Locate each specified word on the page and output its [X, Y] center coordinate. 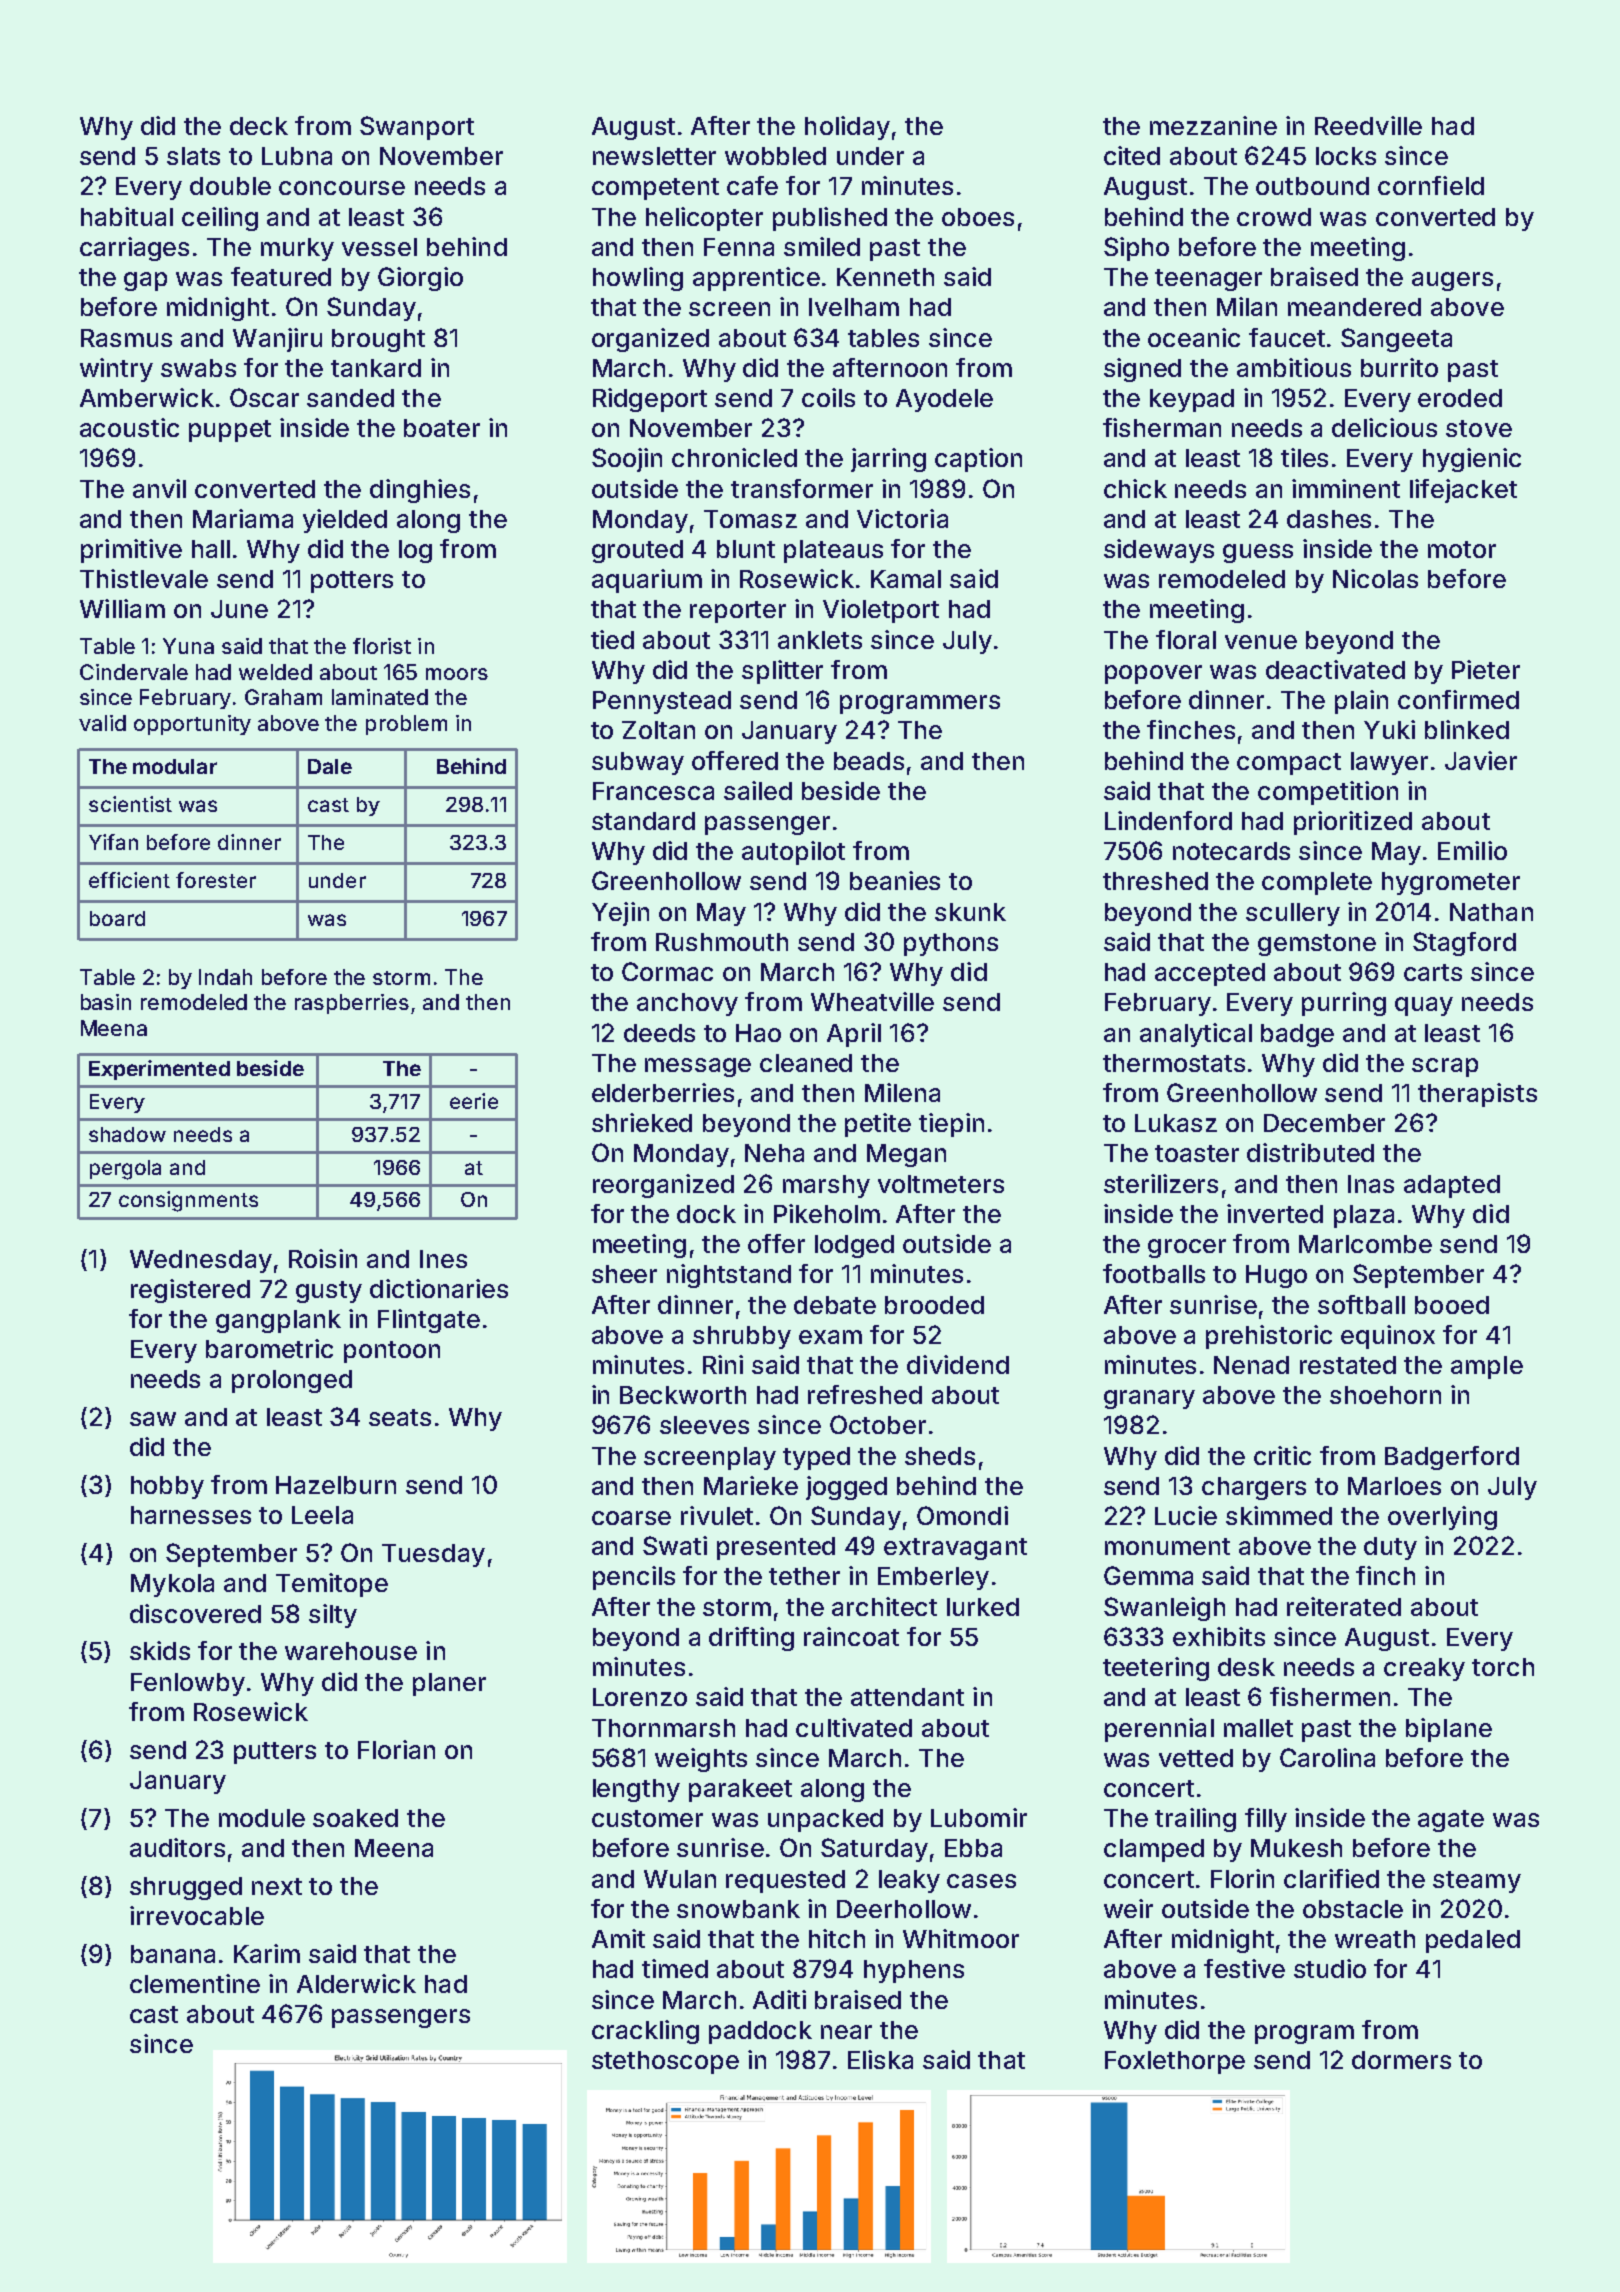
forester [216, 880]
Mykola [172, 1585]
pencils [634, 1578]
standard [643, 821]
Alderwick [356, 1983]
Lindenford [1168, 820]
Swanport [417, 128]
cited [1132, 155]
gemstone [1317, 945]
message [698, 1067]
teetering [1156, 1669]
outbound [1312, 186]
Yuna [188, 646]
